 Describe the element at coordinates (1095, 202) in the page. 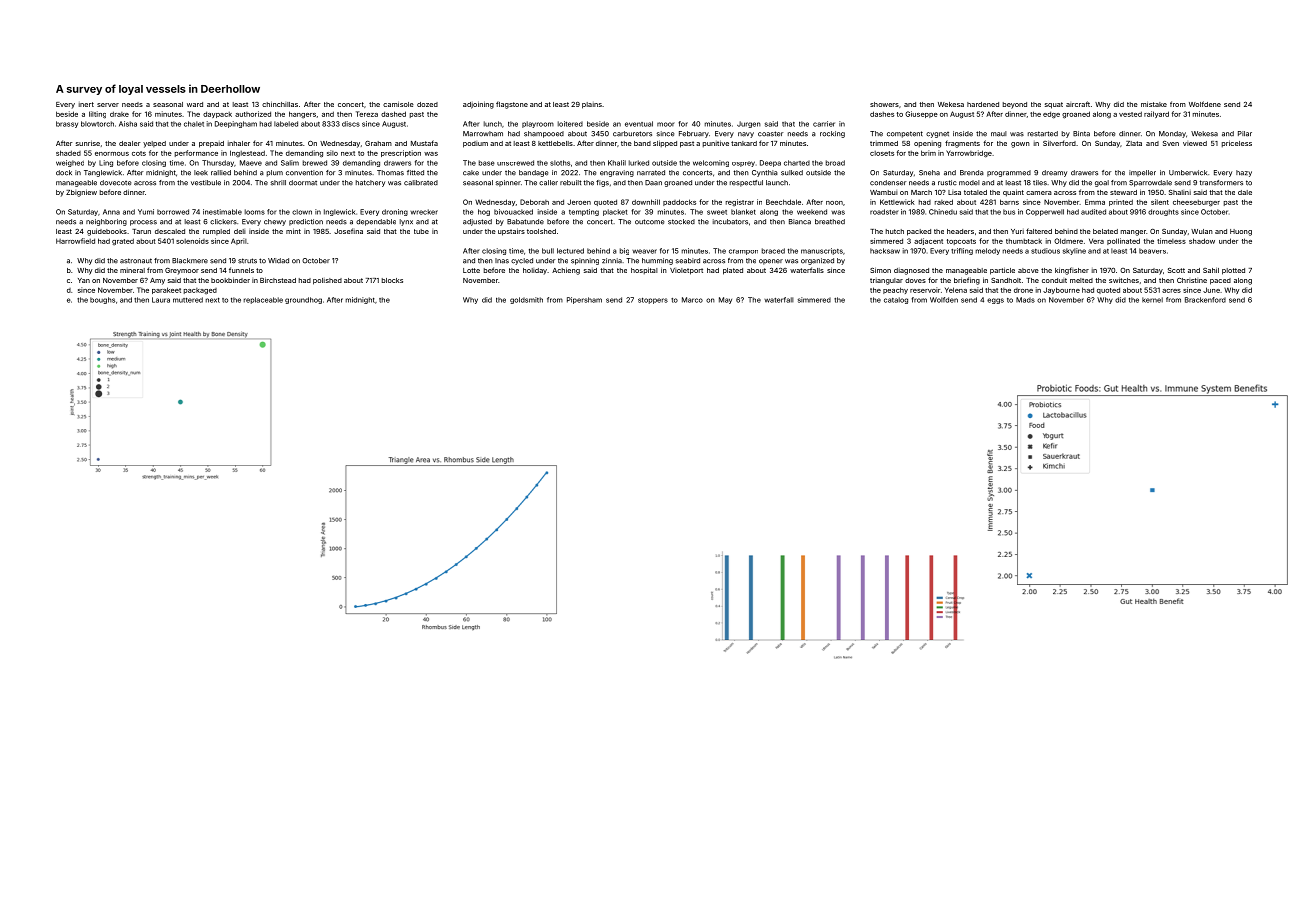

I see `Emma` at that location.
